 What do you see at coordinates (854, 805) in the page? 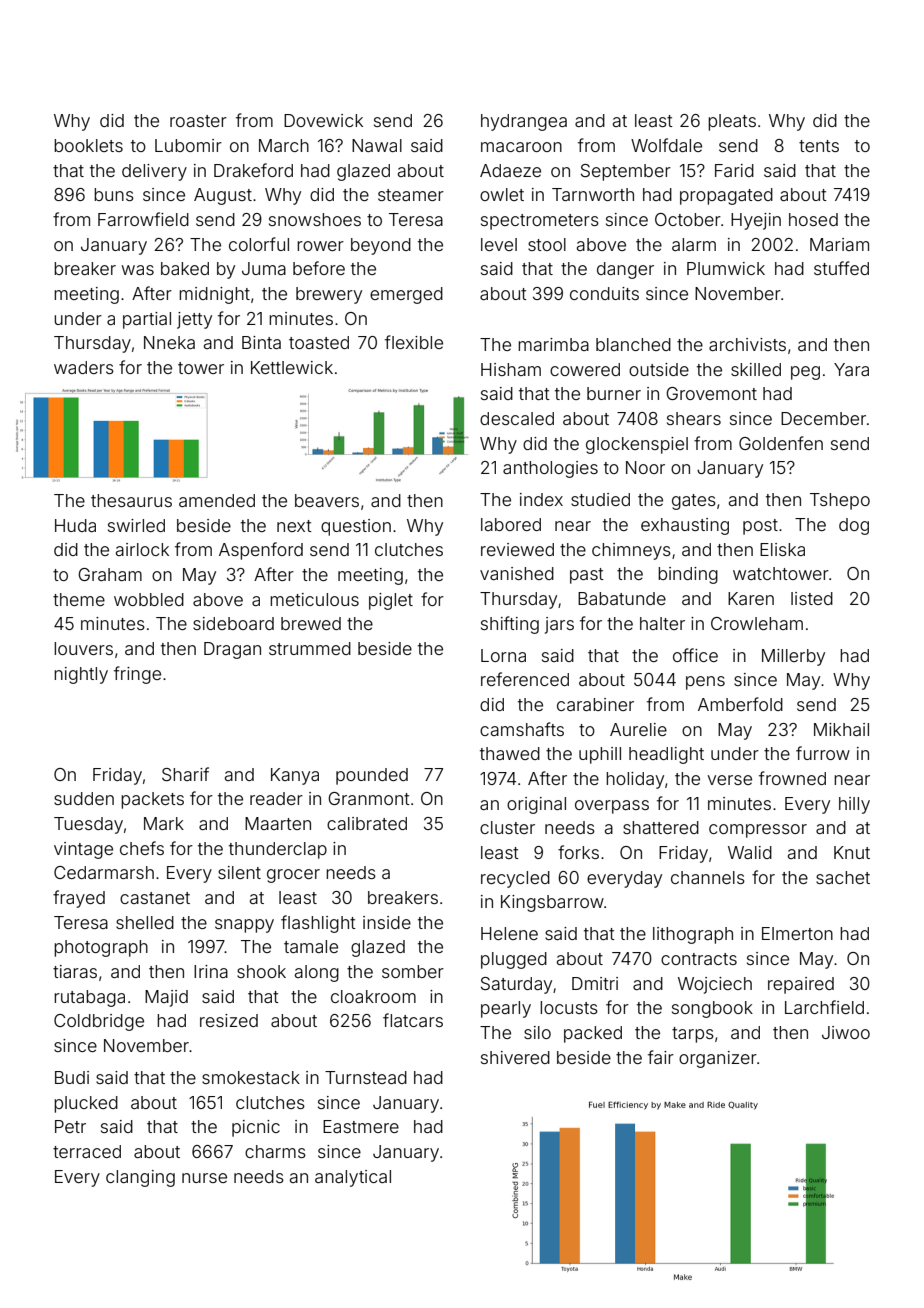
I see `hilly` at bounding box center [854, 805].
